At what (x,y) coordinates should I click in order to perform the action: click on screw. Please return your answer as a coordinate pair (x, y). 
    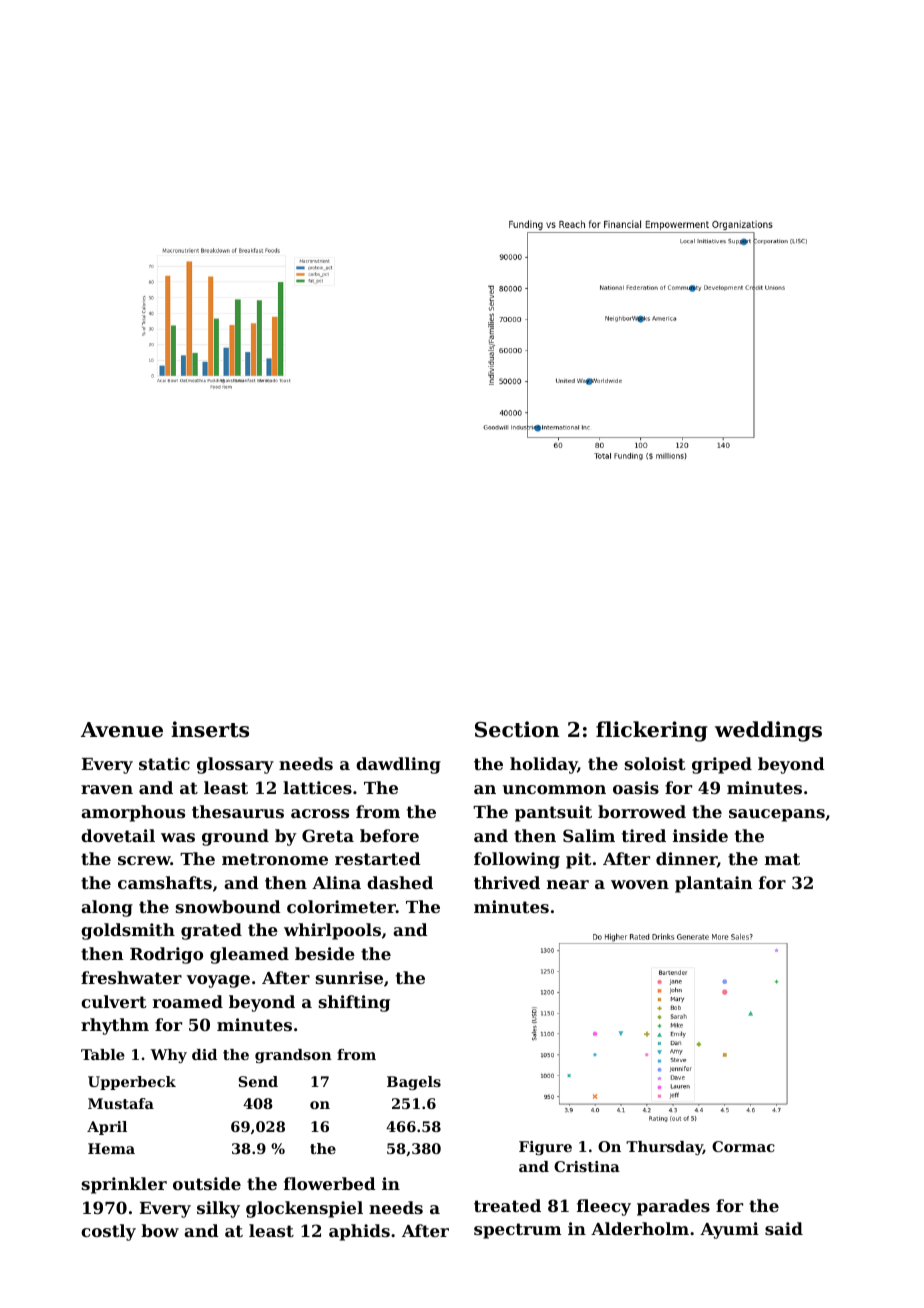
    Looking at the image, I should click on (144, 860).
